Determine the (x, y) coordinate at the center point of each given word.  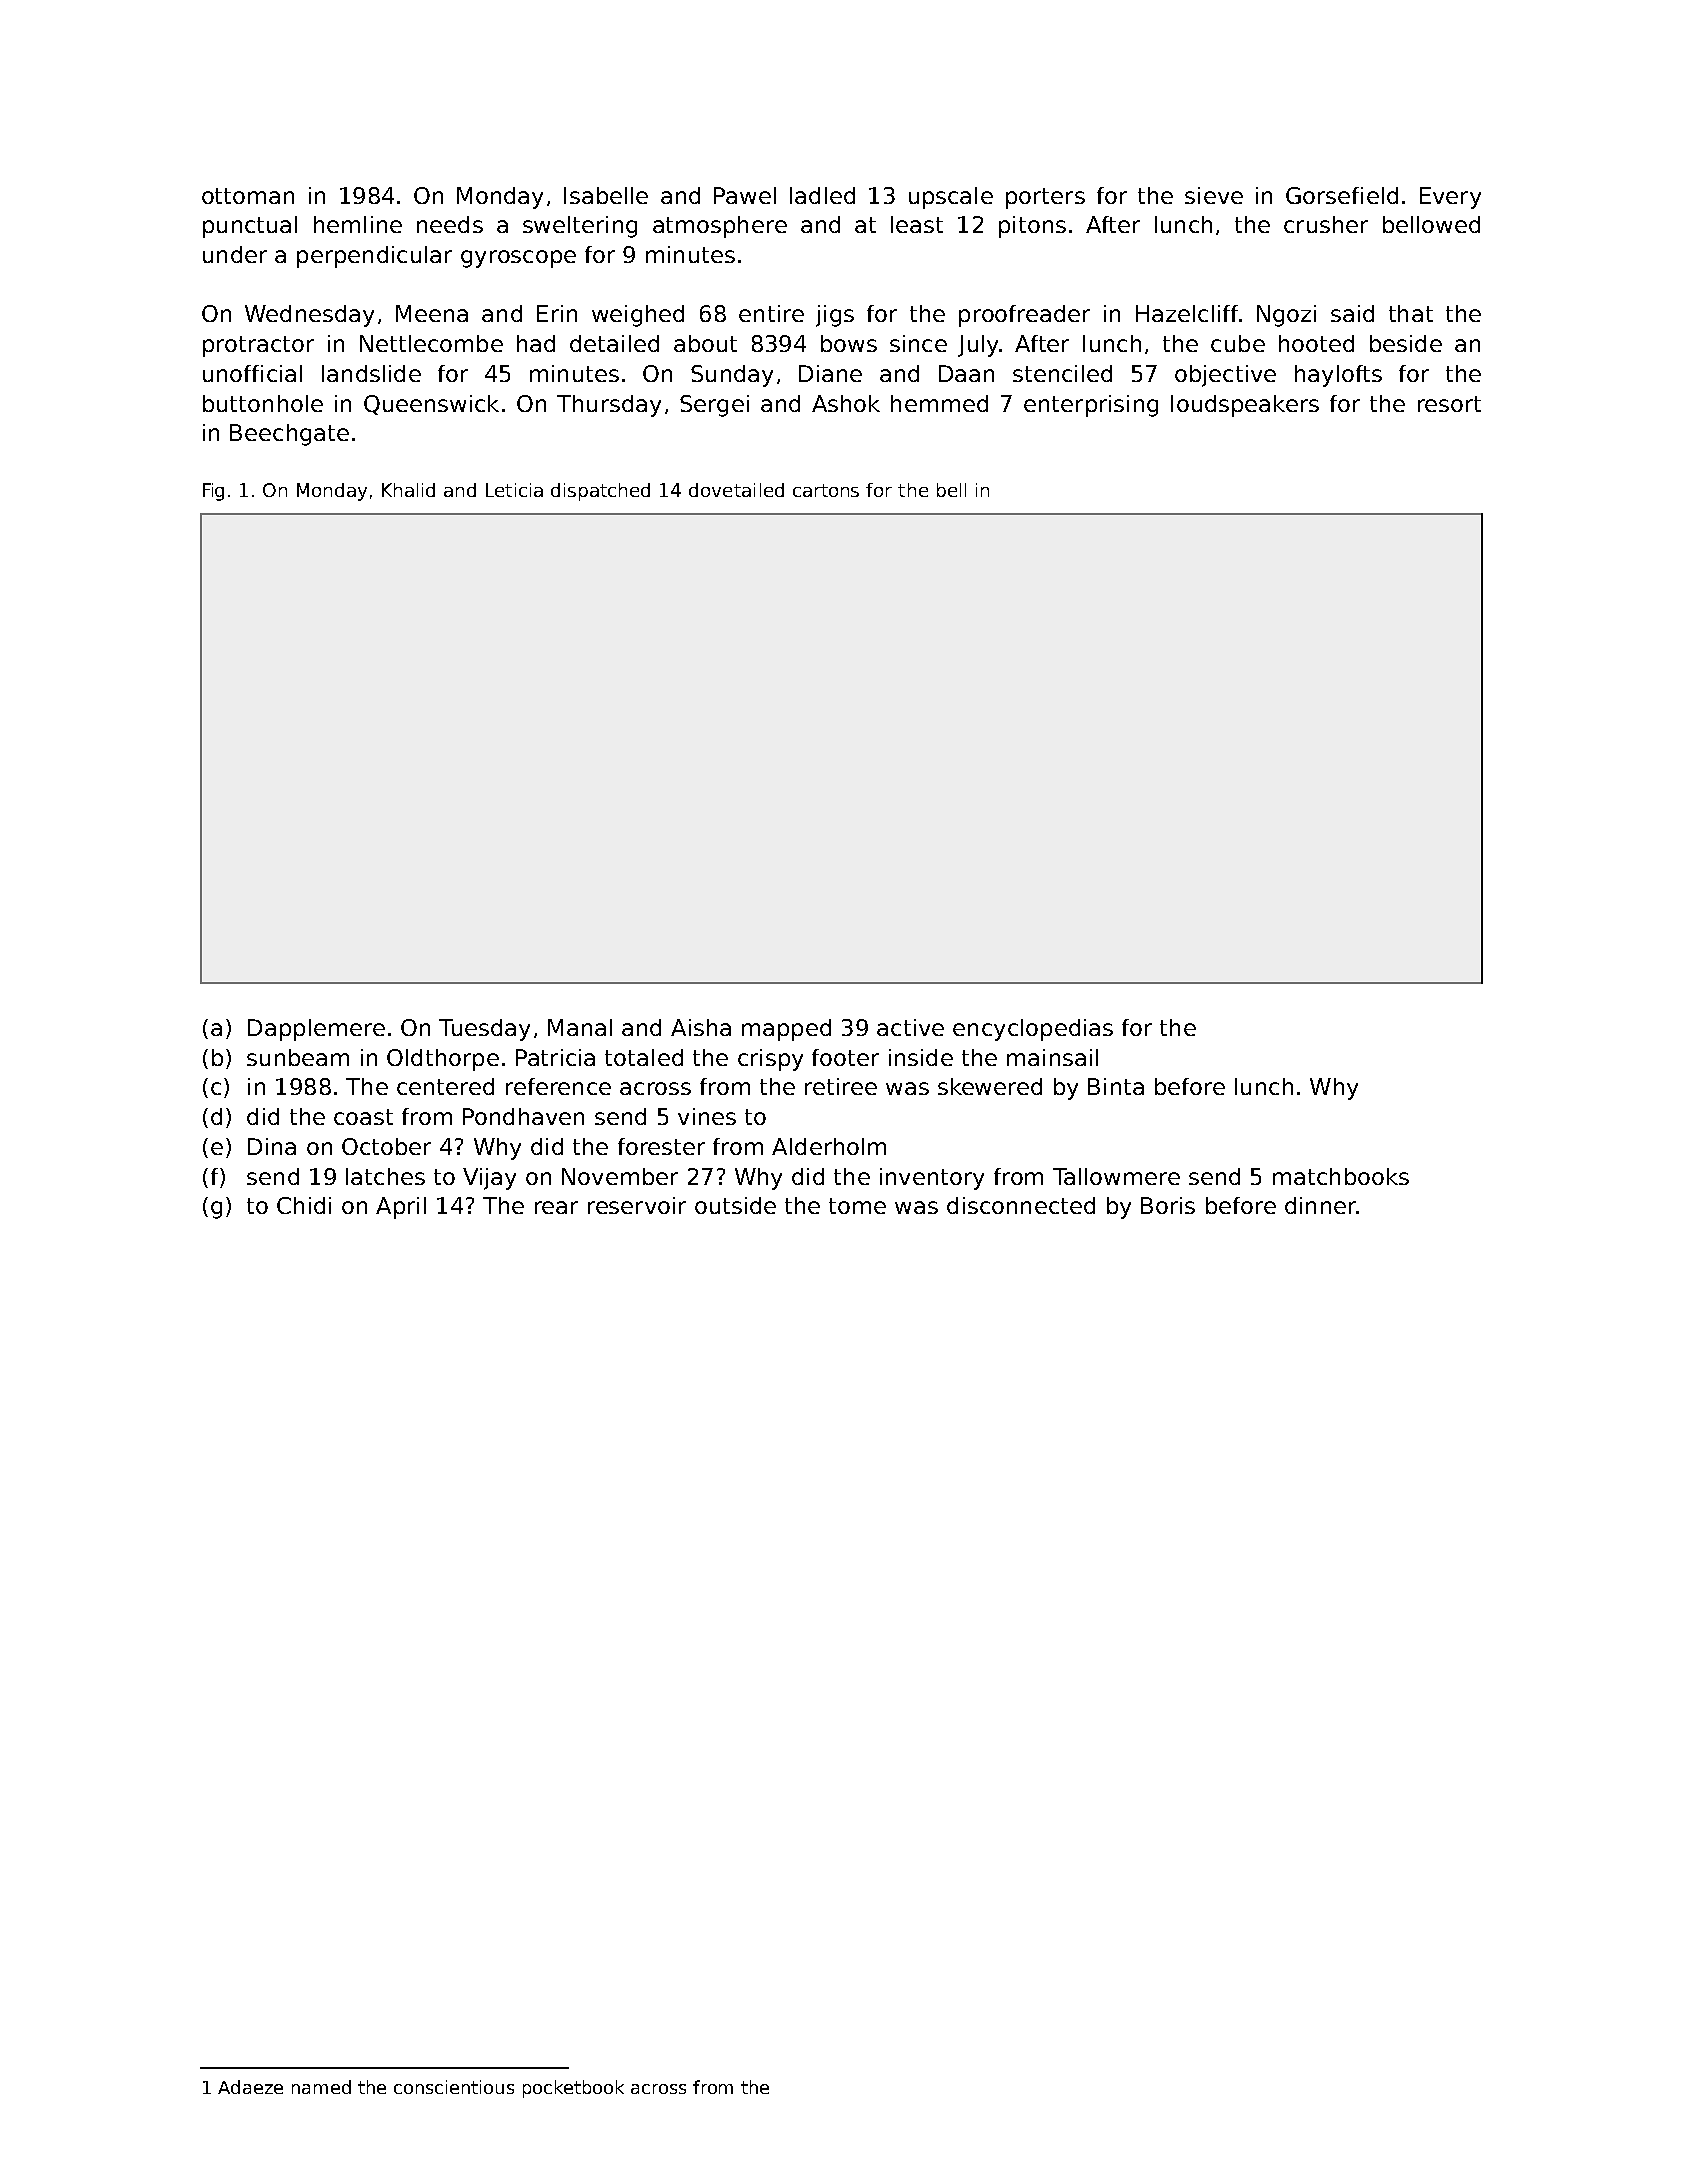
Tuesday (484, 1030)
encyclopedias (1033, 1030)
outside (735, 1205)
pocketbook (573, 2089)
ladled (822, 195)
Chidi (304, 1205)
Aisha (701, 1027)
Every (1450, 198)
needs (450, 224)
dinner (1321, 1205)
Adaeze (250, 2087)
